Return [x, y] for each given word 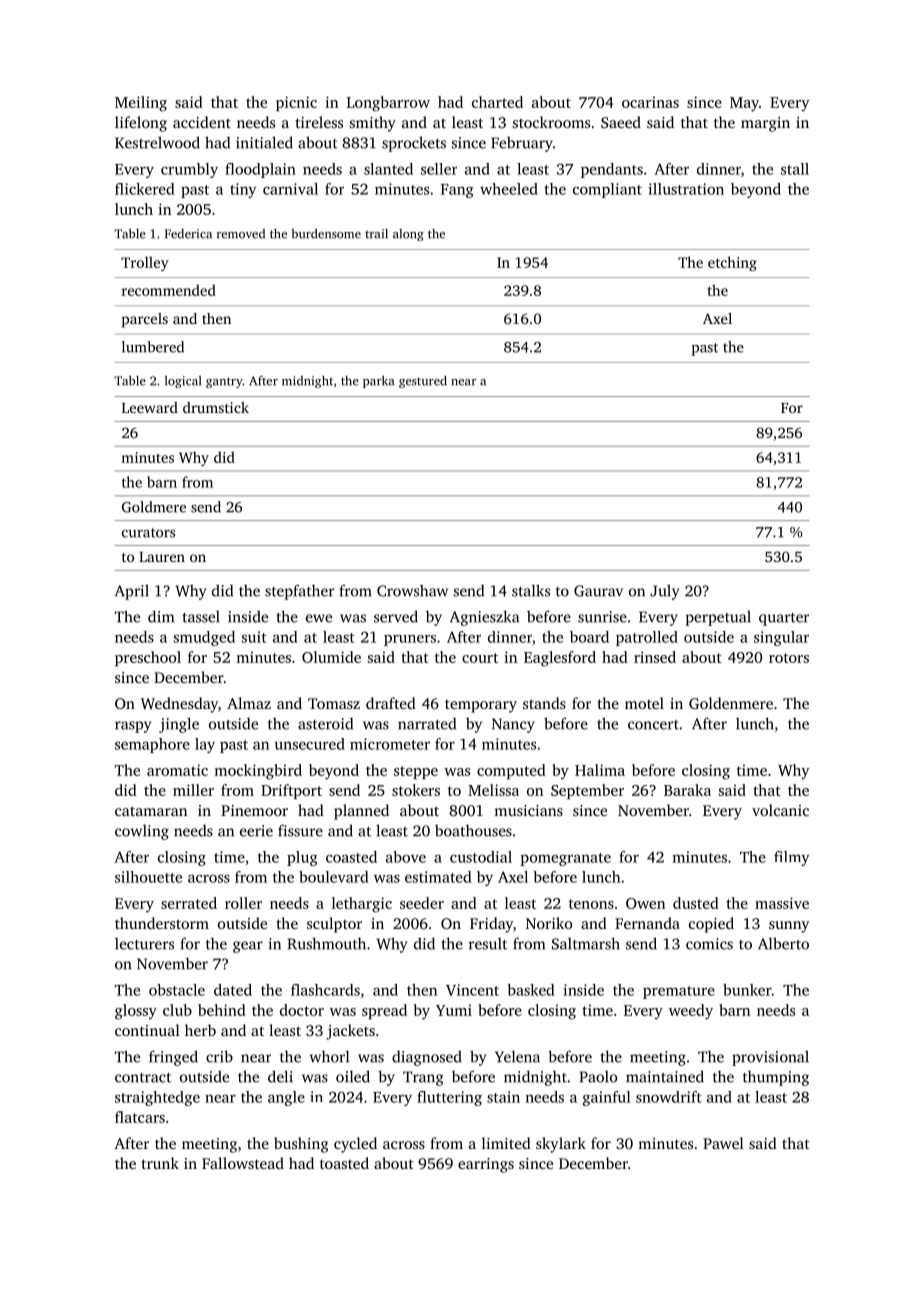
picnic [296, 103]
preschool [148, 658]
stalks [531, 590]
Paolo [599, 1077]
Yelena [517, 1056]
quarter [784, 619]
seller [439, 169]
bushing [301, 1145]
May [744, 104]
